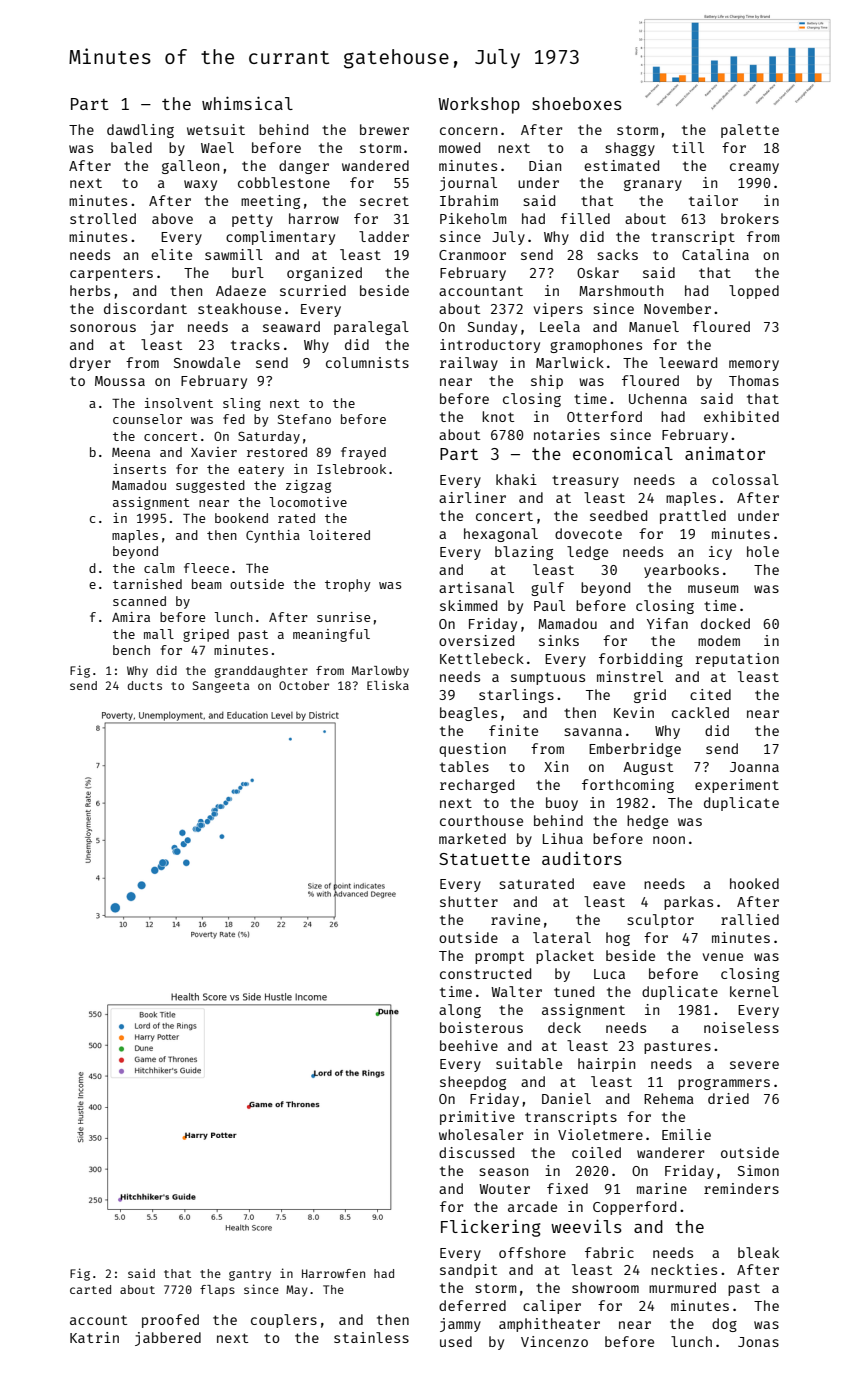  What do you see at coordinates (168, 1339) in the document?
I see `jabbered` at bounding box center [168, 1339].
